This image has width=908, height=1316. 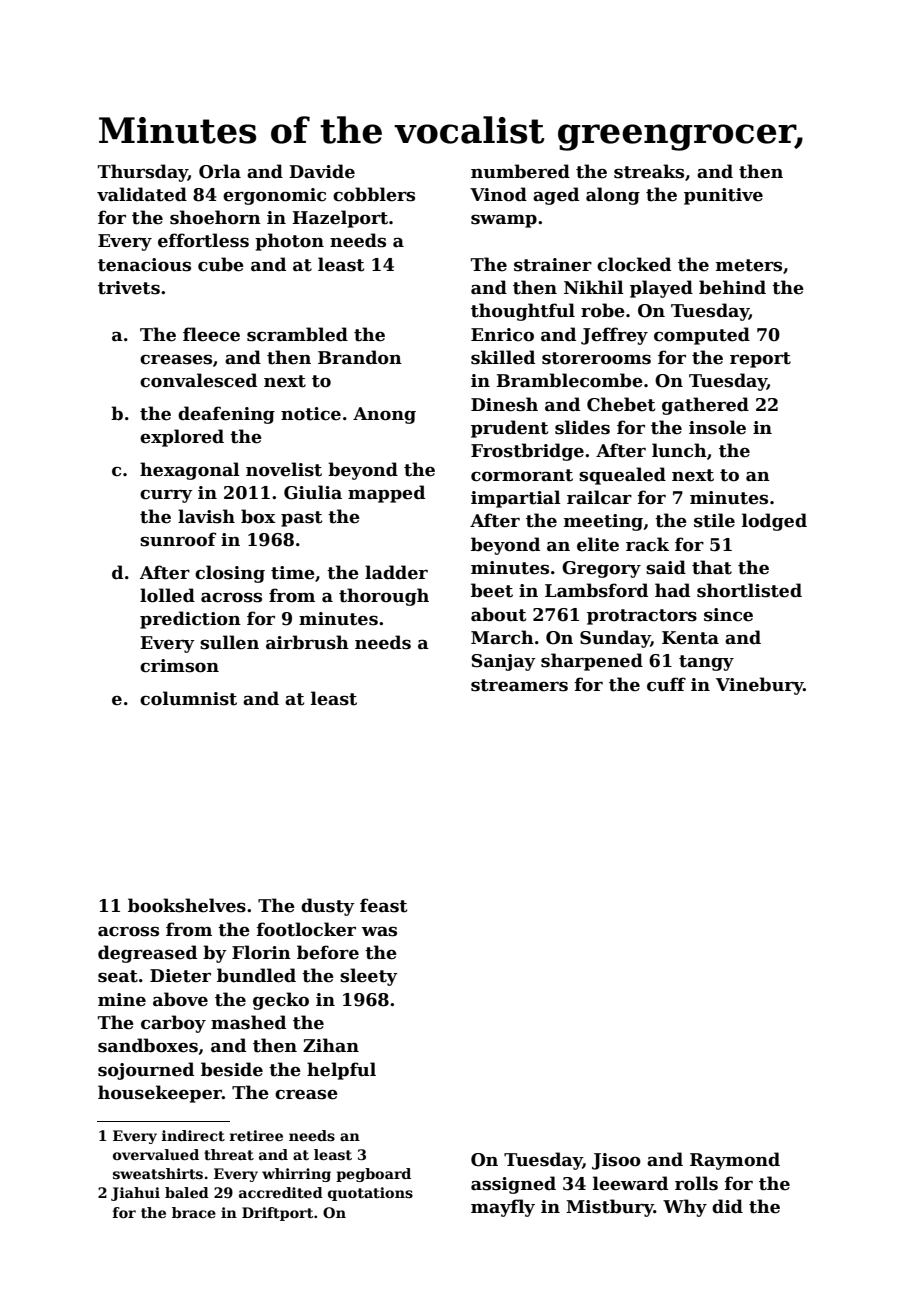 I want to click on was, so click(x=379, y=931).
